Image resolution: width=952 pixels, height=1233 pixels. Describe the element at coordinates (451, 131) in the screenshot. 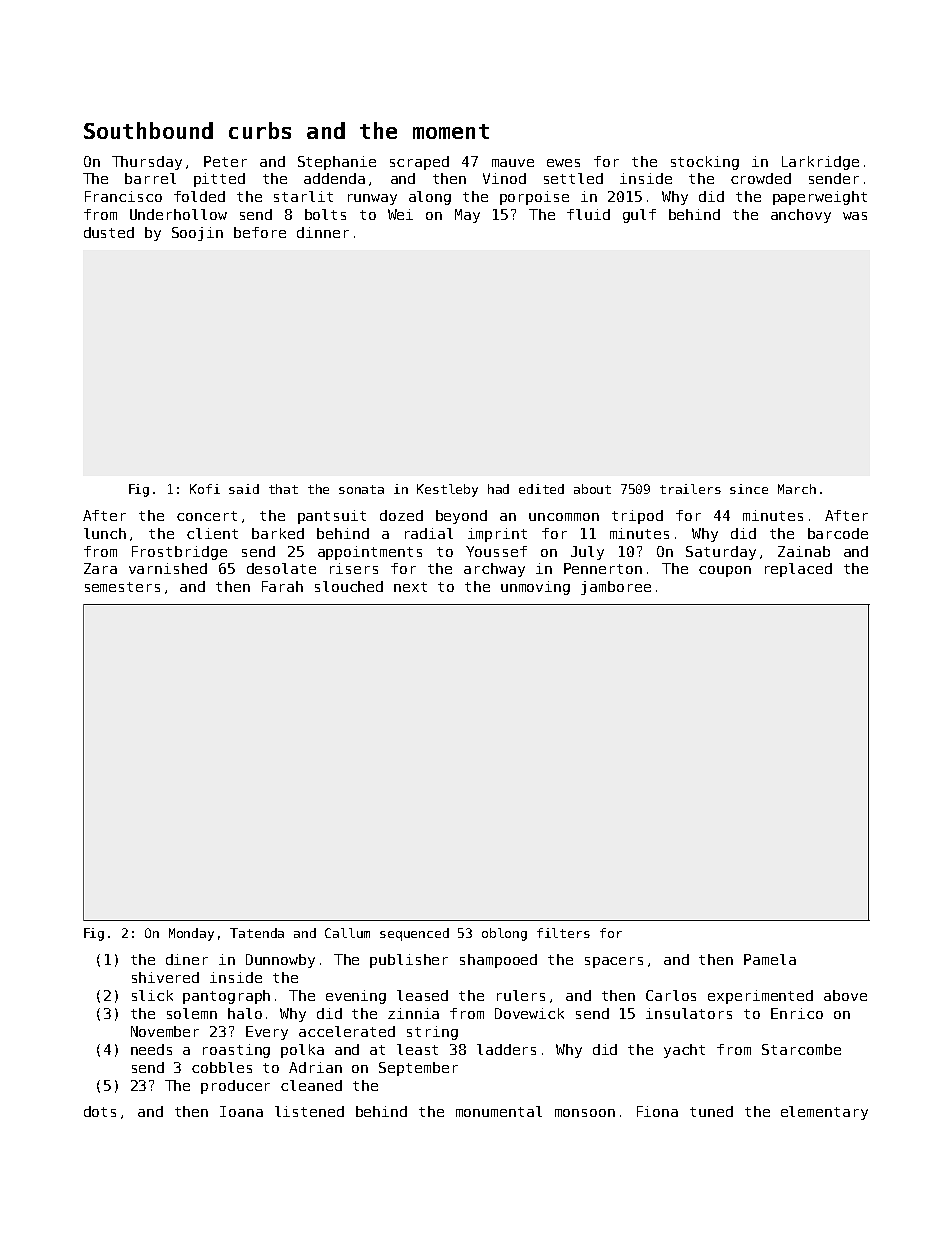

I see `moment` at that location.
